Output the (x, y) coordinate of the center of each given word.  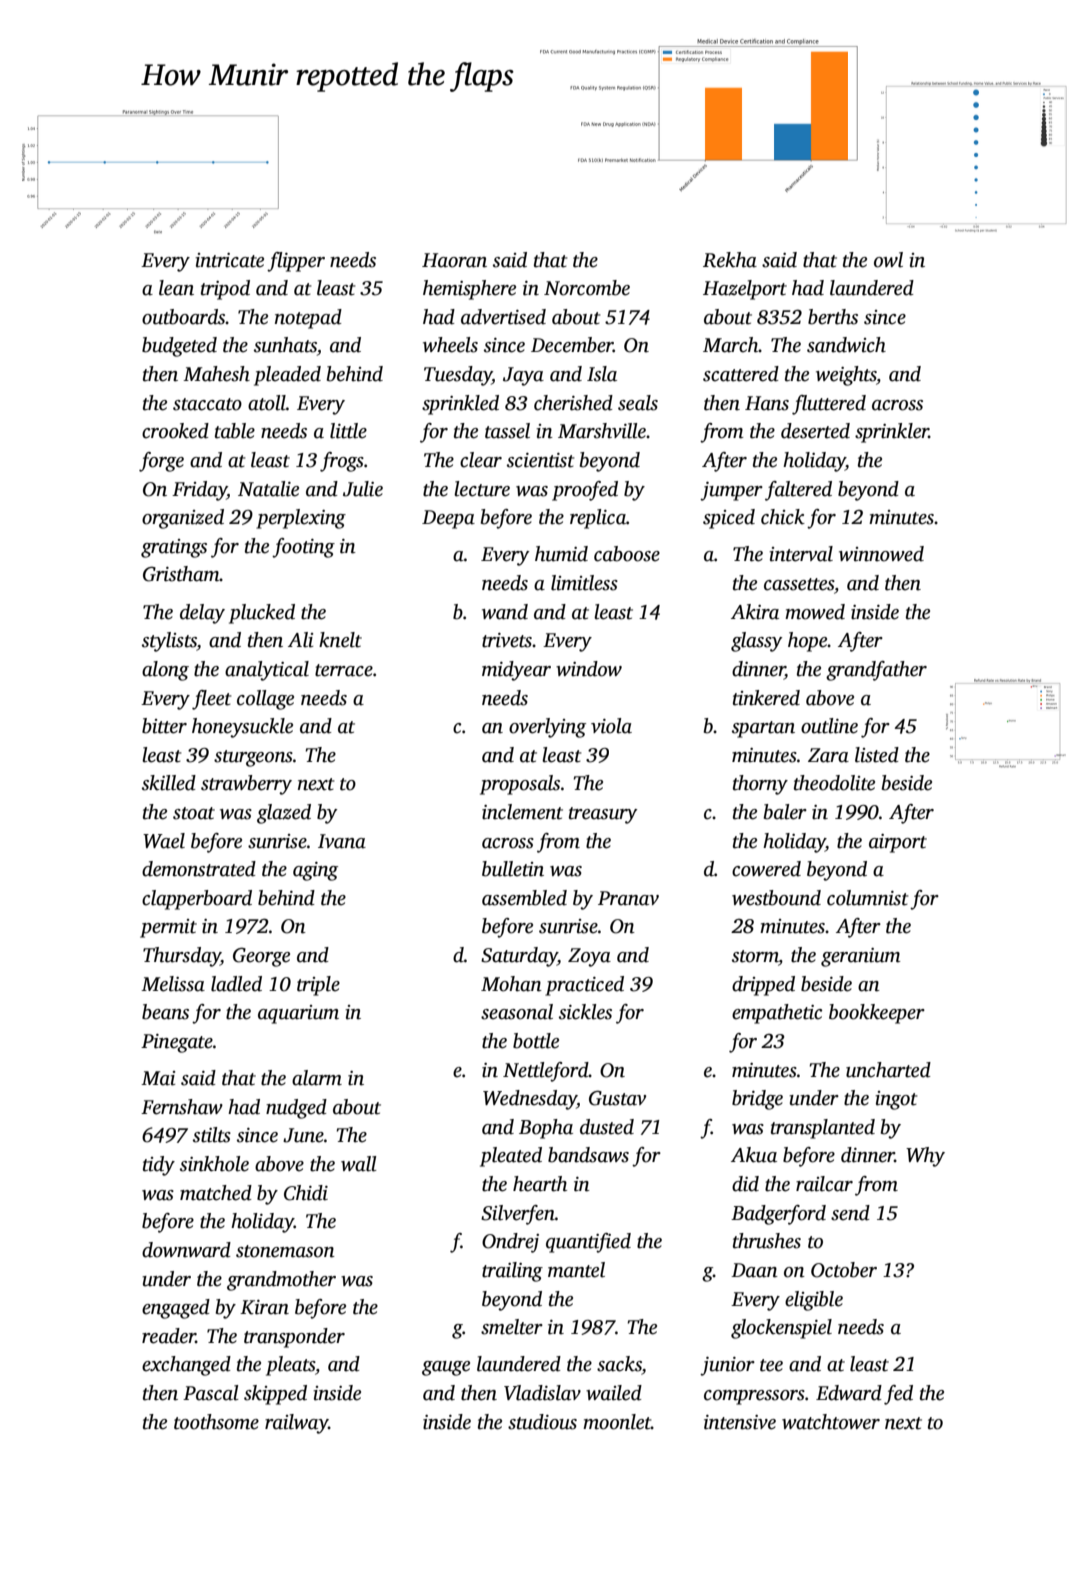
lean (176, 288)
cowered (766, 869)
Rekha (730, 260)
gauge (446, 1368)
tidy (159, 1166)
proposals (520, 785)
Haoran (454, 260)
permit (168, 928)
